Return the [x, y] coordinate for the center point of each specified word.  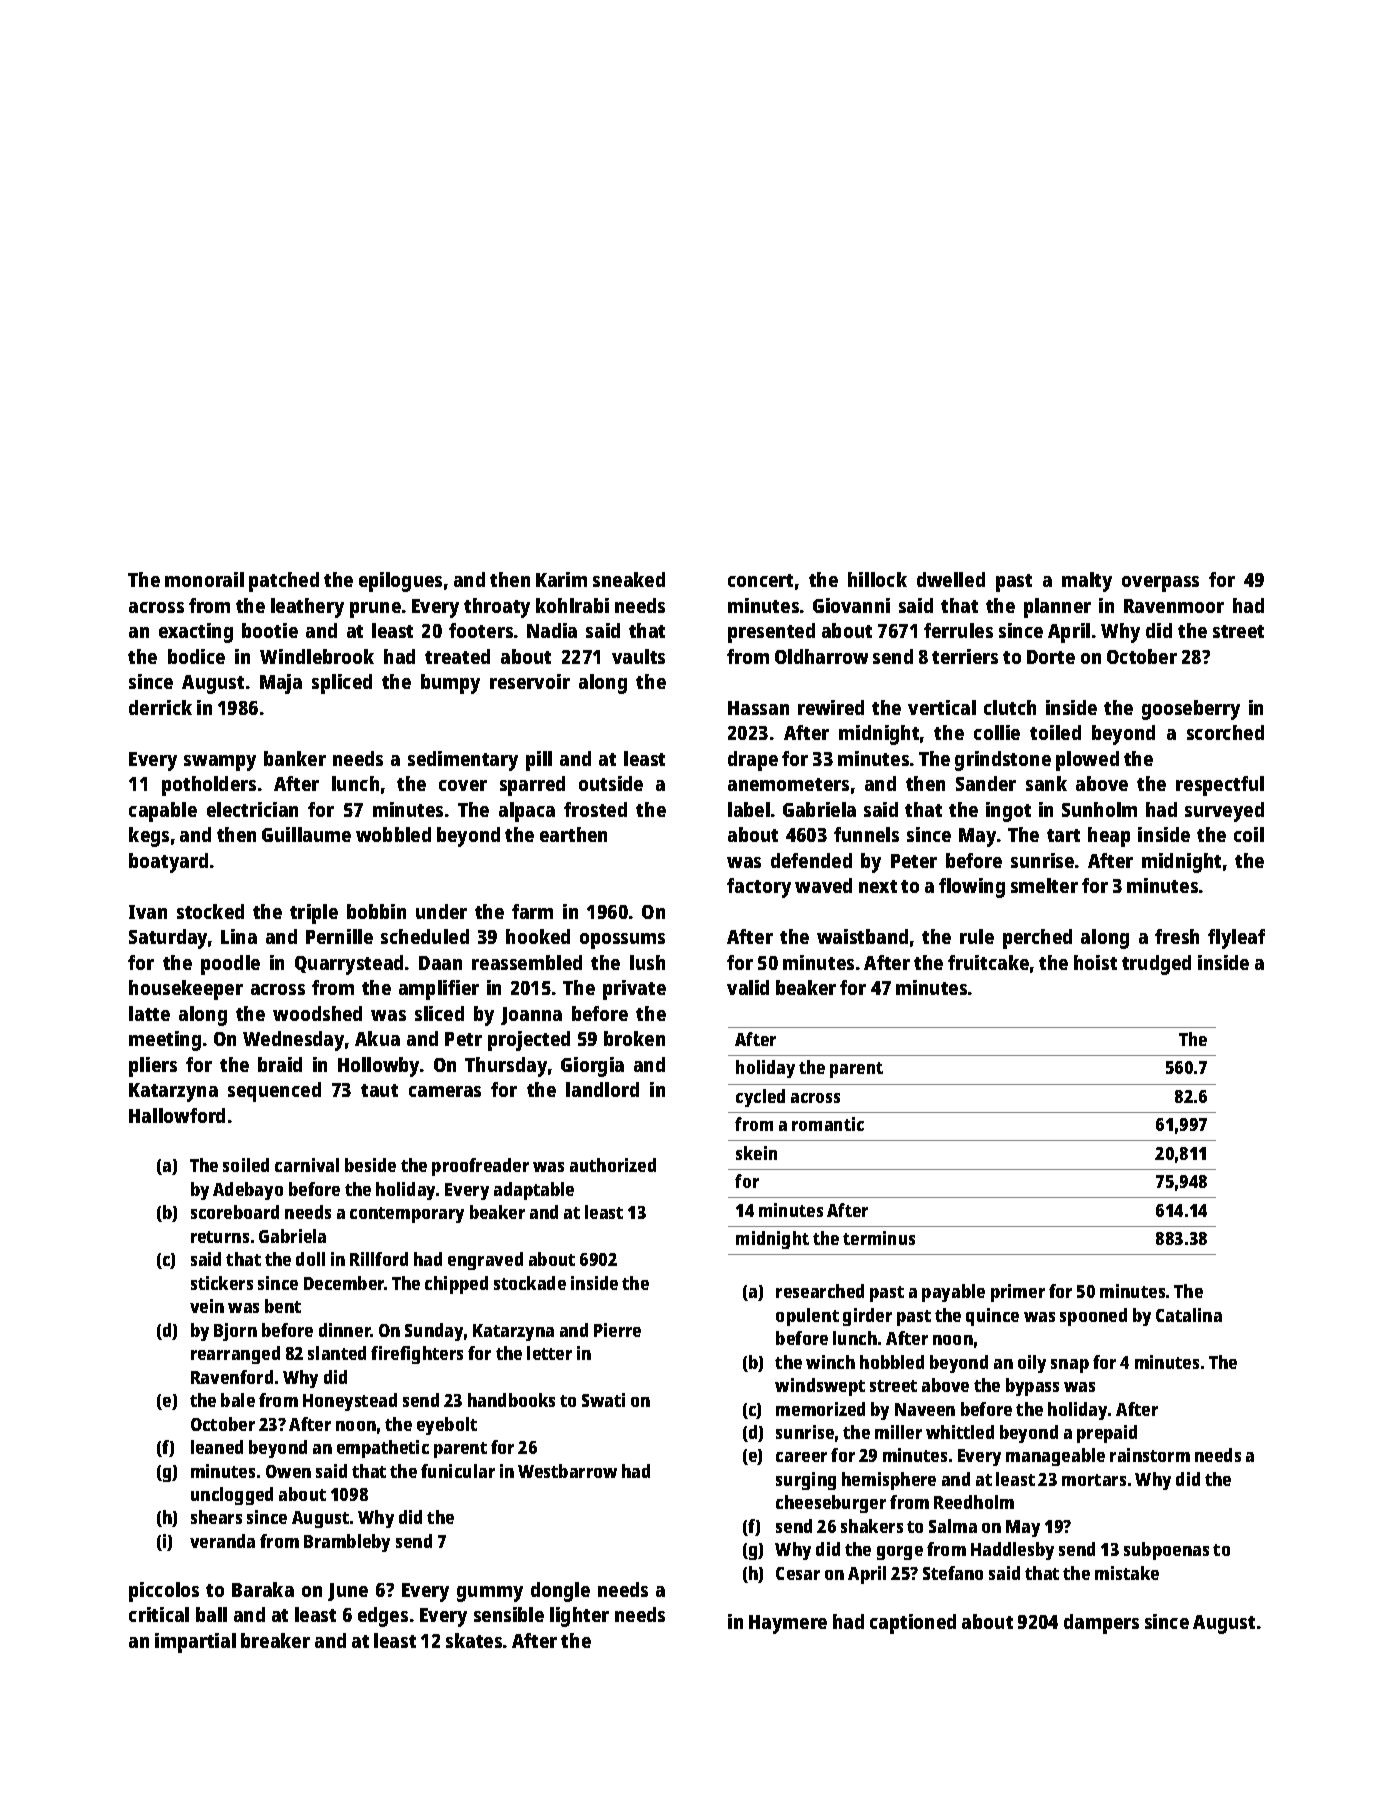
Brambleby [347, 1543]
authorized [613, 1165]
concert [760, 580]
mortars [1094, 1480]
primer [1018, 1293]
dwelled [951, 579]
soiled [246, 1165]
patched [284, 582]
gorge [900, 1553]
